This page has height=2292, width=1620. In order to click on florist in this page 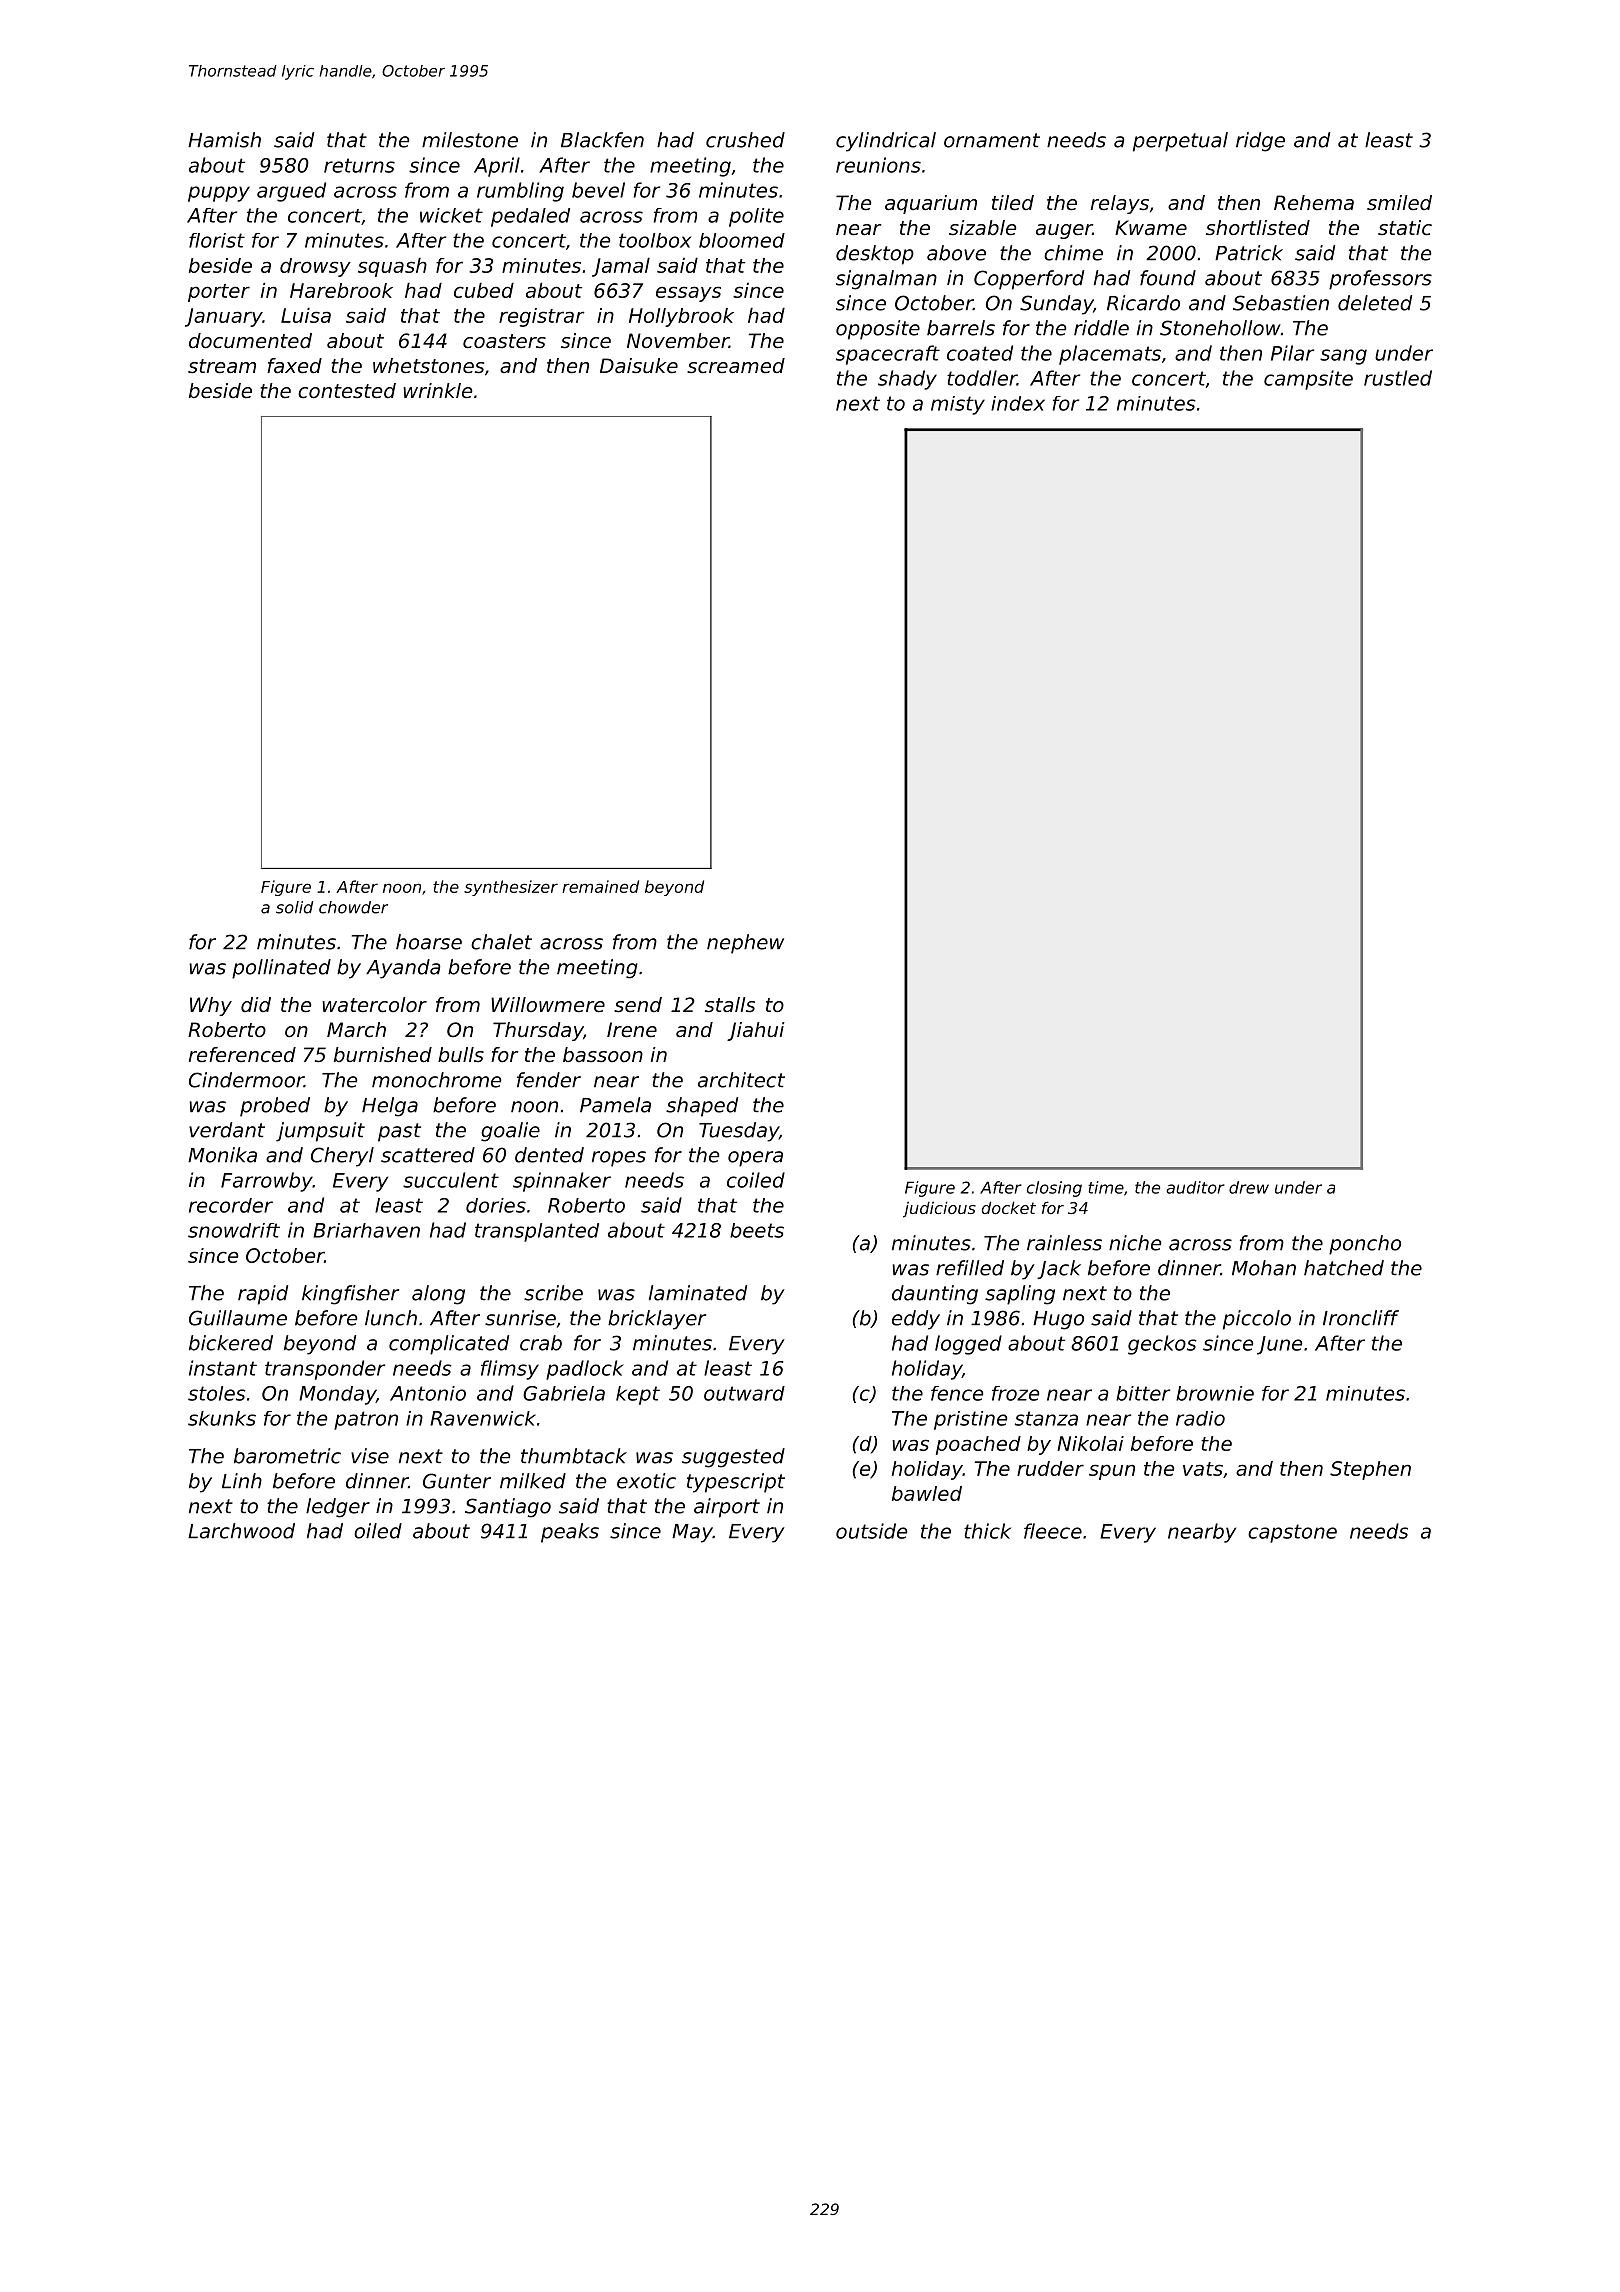, I will do `click(217, 240)`.
